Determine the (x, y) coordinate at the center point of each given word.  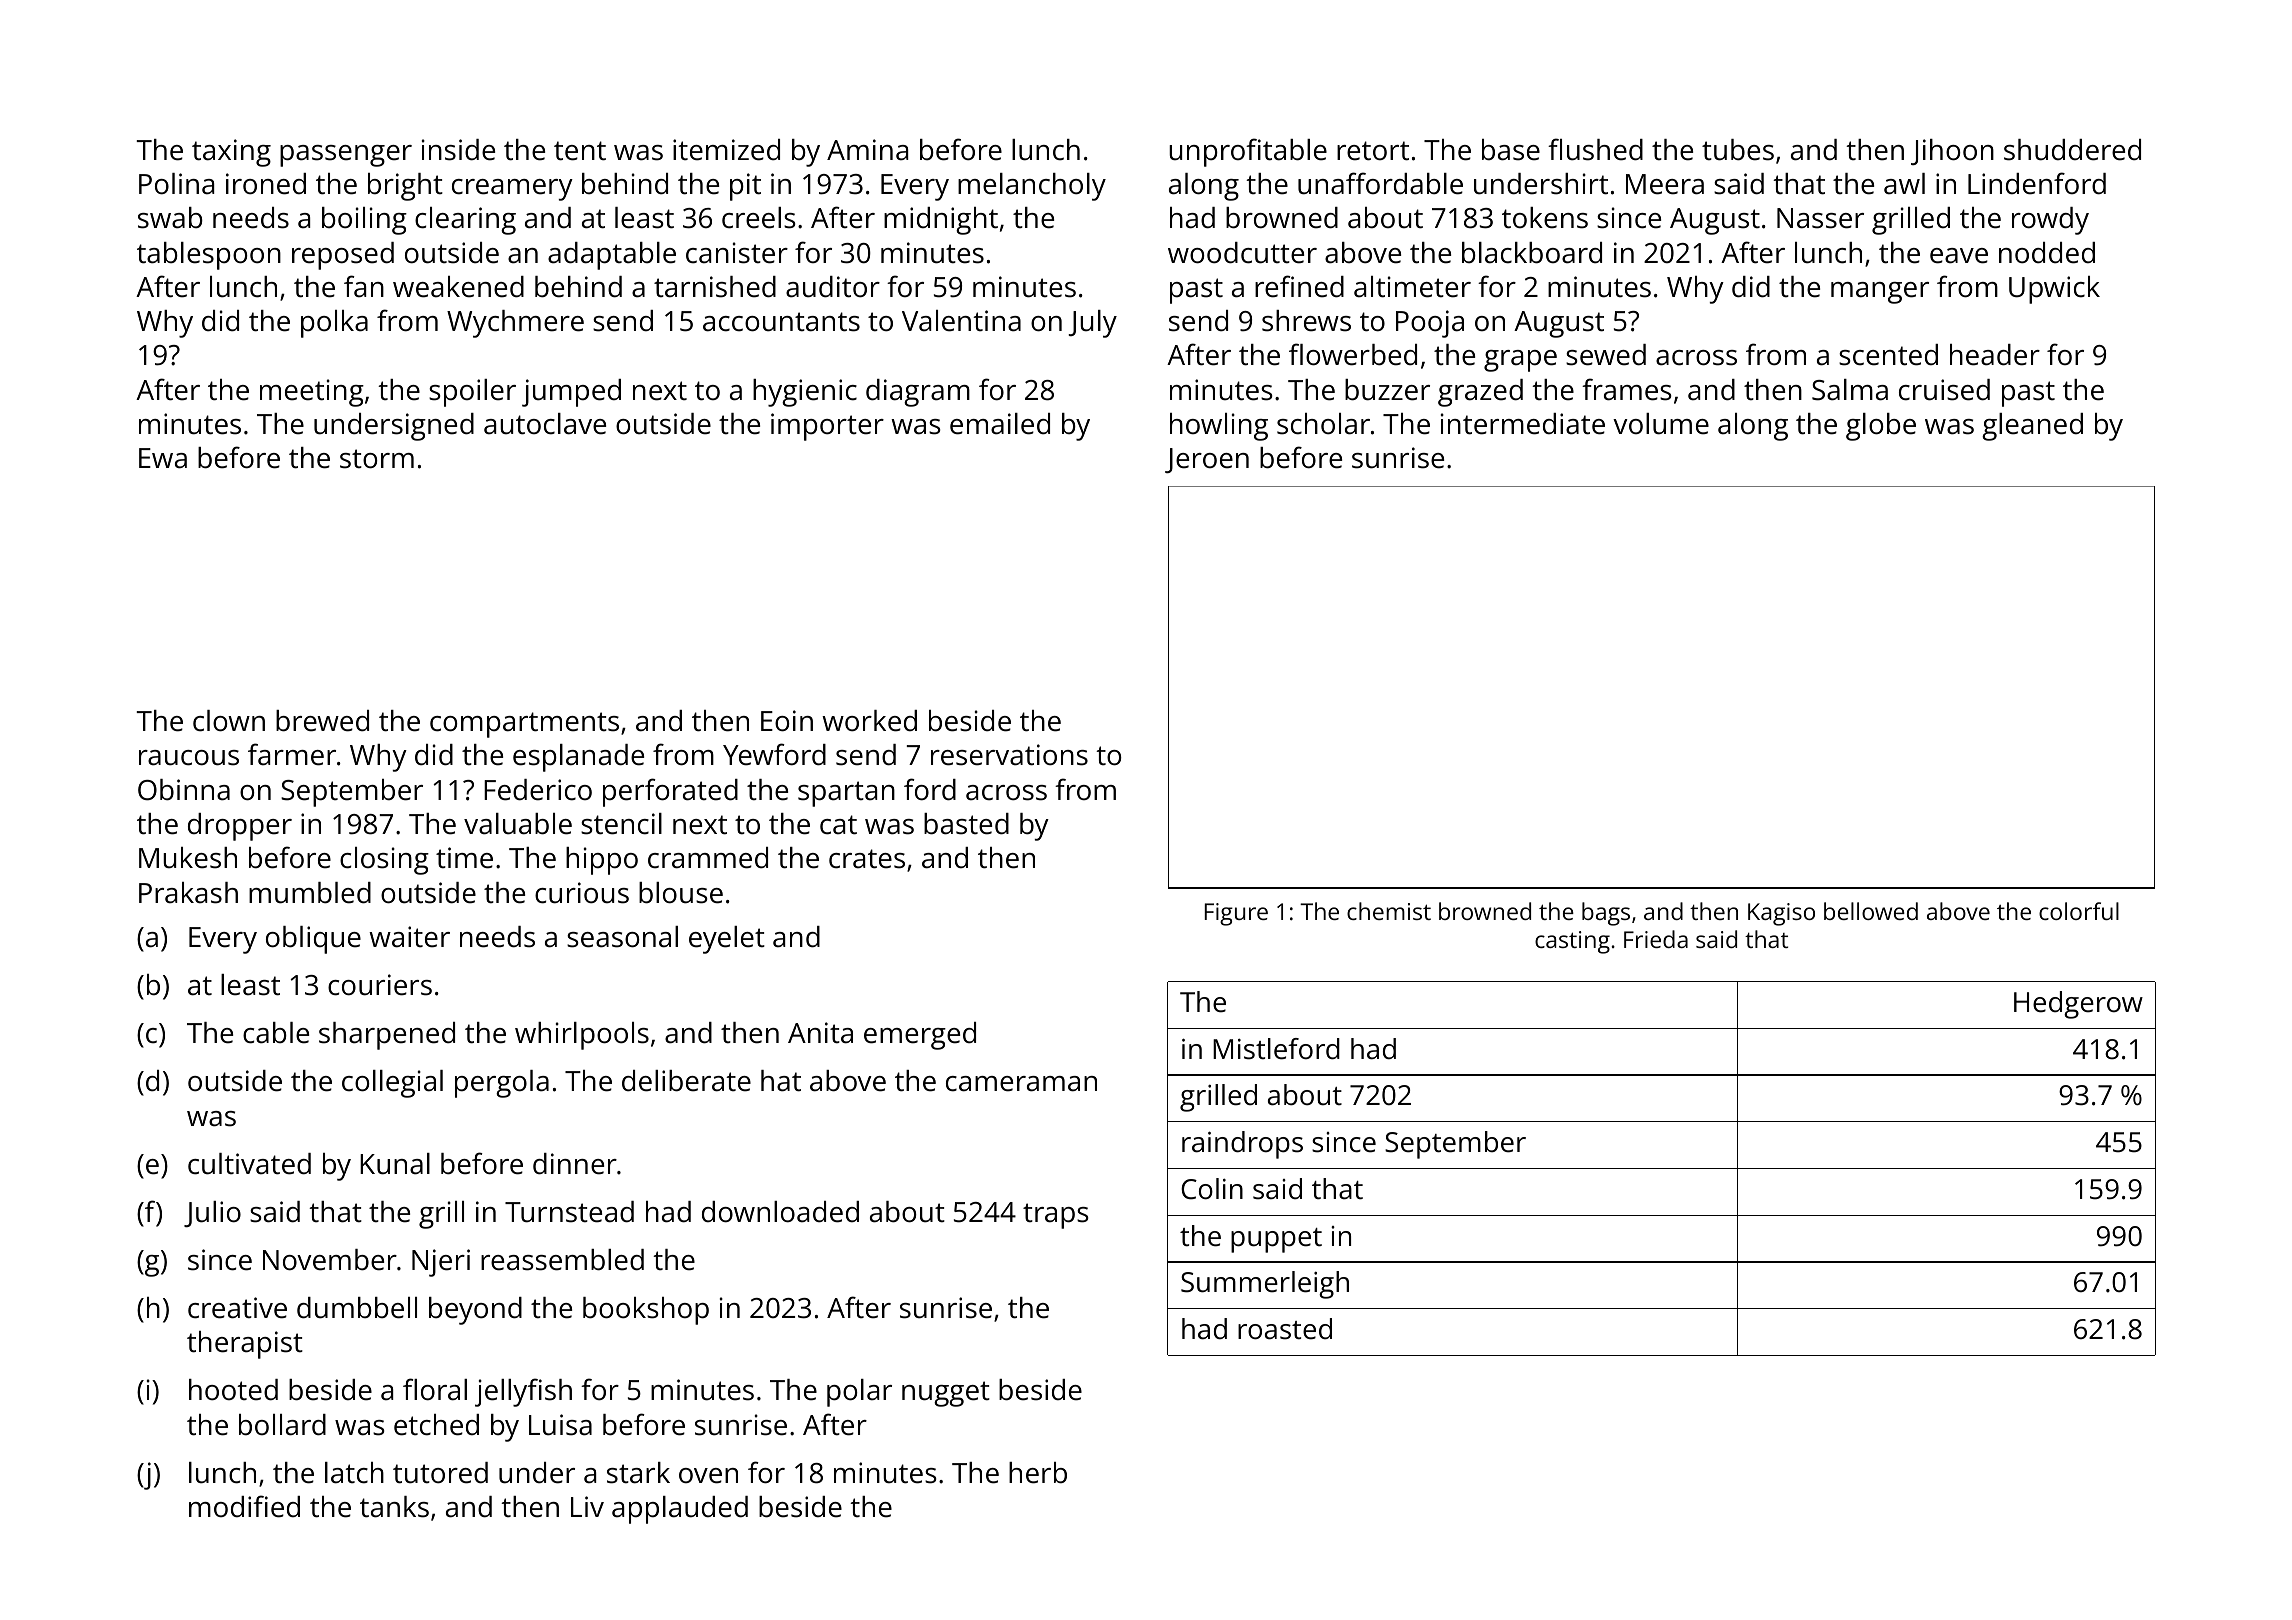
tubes (1738, 150)
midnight (941, 221)
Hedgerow (2078, 1005)
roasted (1285, 1329)
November (330, 1260)
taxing (231, 153)
